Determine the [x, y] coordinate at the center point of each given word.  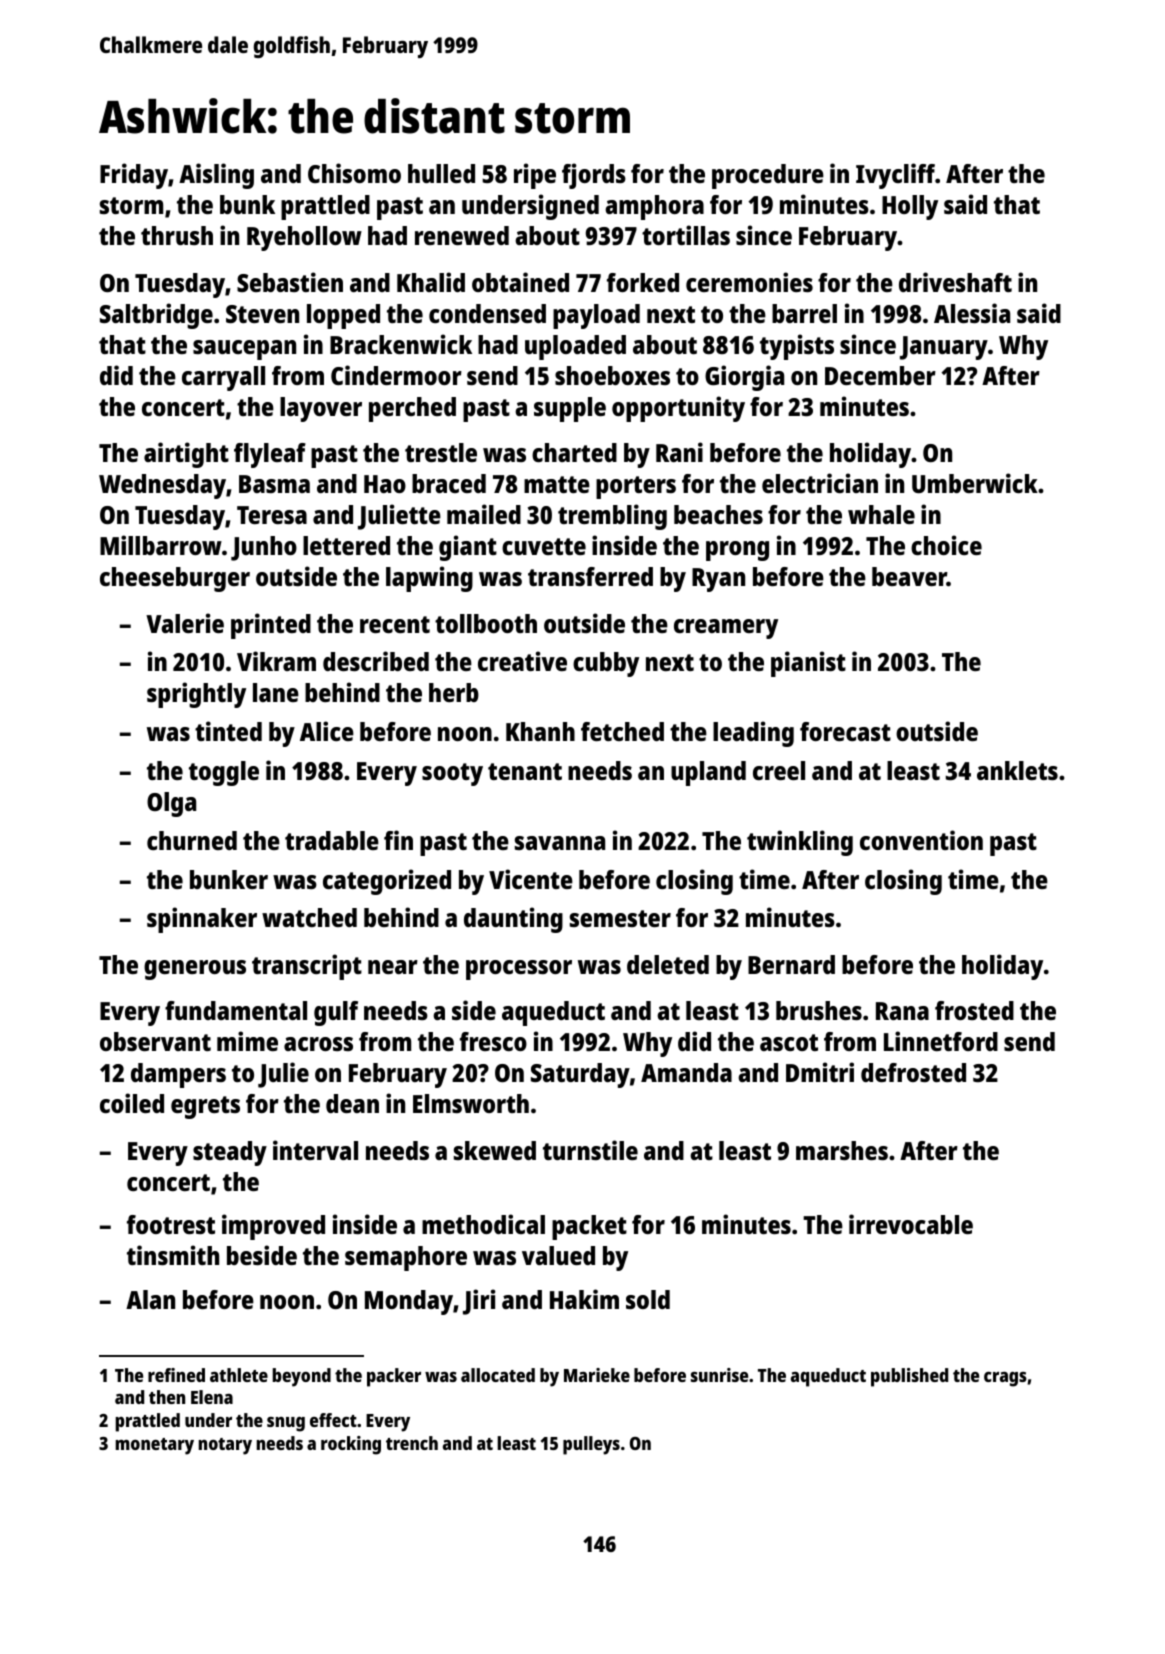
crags [1005, 1379]
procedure [768, 176]
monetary [154, 1446]
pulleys [591, 1445]
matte [557, 484]
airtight [186, 455]
